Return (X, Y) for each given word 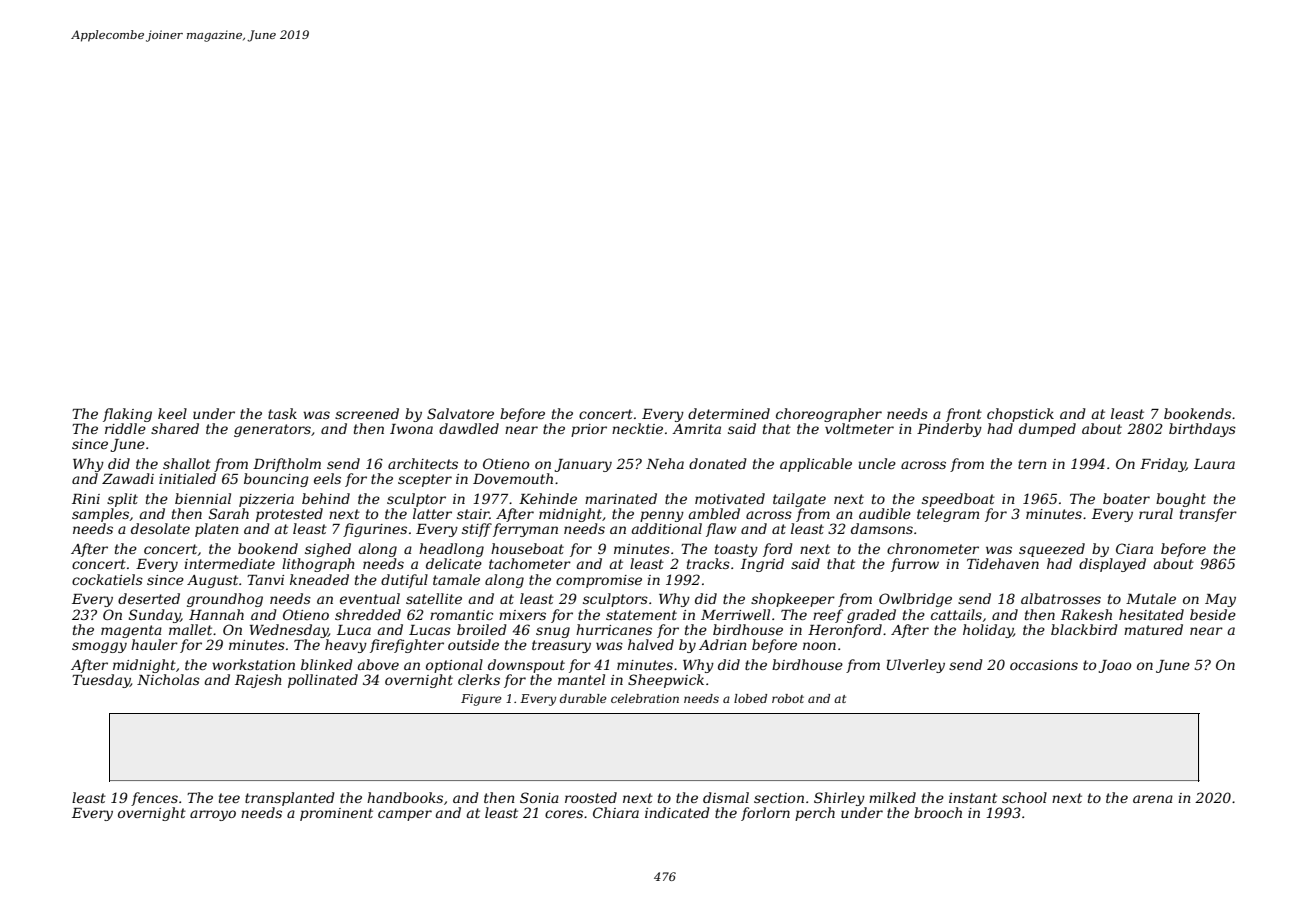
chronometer (933, 548)
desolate (160, 528)
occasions (1044, 665)
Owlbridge (915, 600)
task (282, 413)
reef (828, 616)
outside (473, 644)
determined (729, 413)
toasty (736, 550)
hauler (154, 644)
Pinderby (949, 430)
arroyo (213, 815)
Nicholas (168, 679)
